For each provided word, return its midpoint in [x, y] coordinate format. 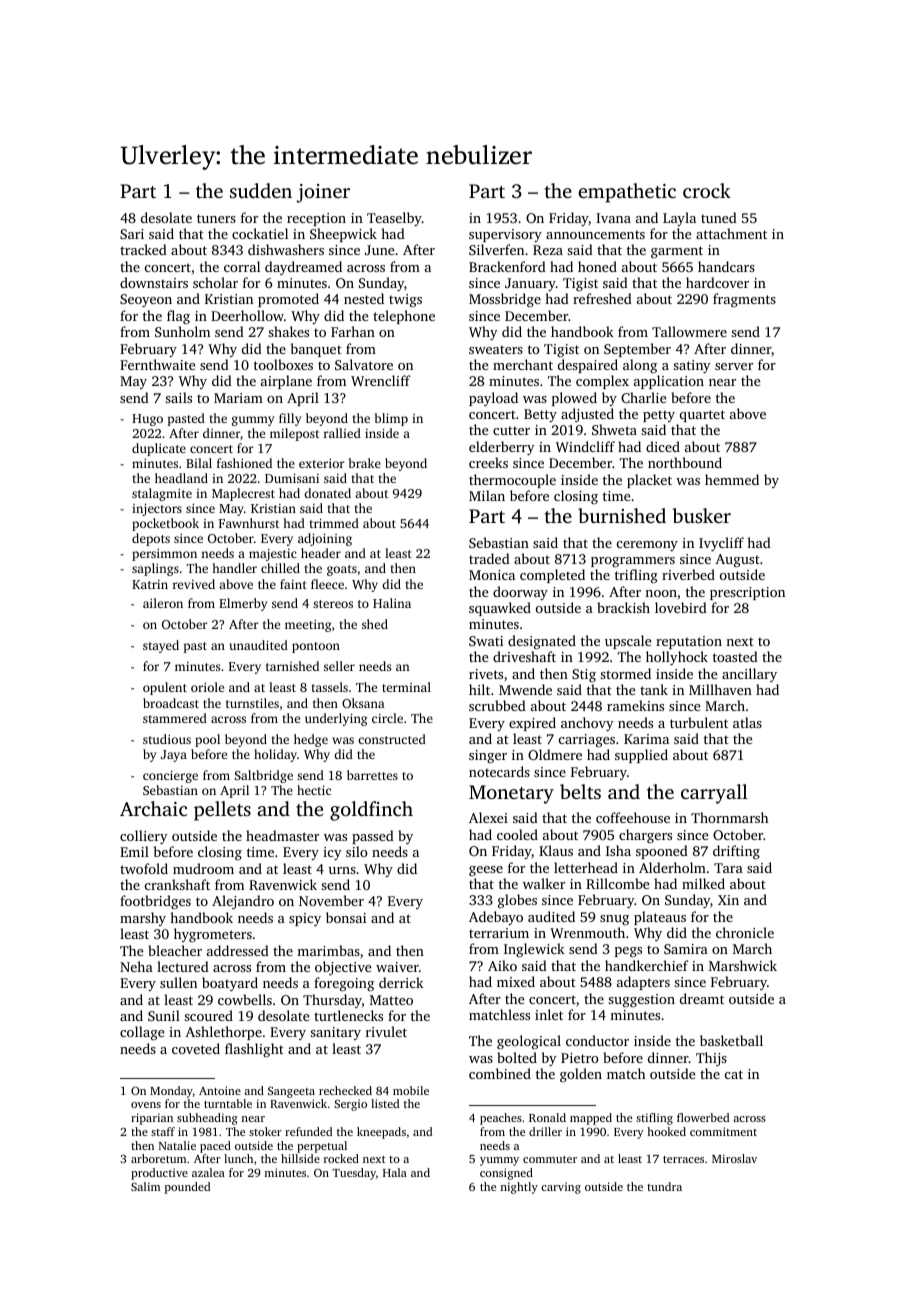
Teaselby [394, 219]
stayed [161, 646]
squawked [500, 609]
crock [707, 190]
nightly [519, 1188]
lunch [238, 1158]
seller [339, 666]
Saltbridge [264, 776]
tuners [216, 218]
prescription [747, 593]
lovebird [681, 607]
